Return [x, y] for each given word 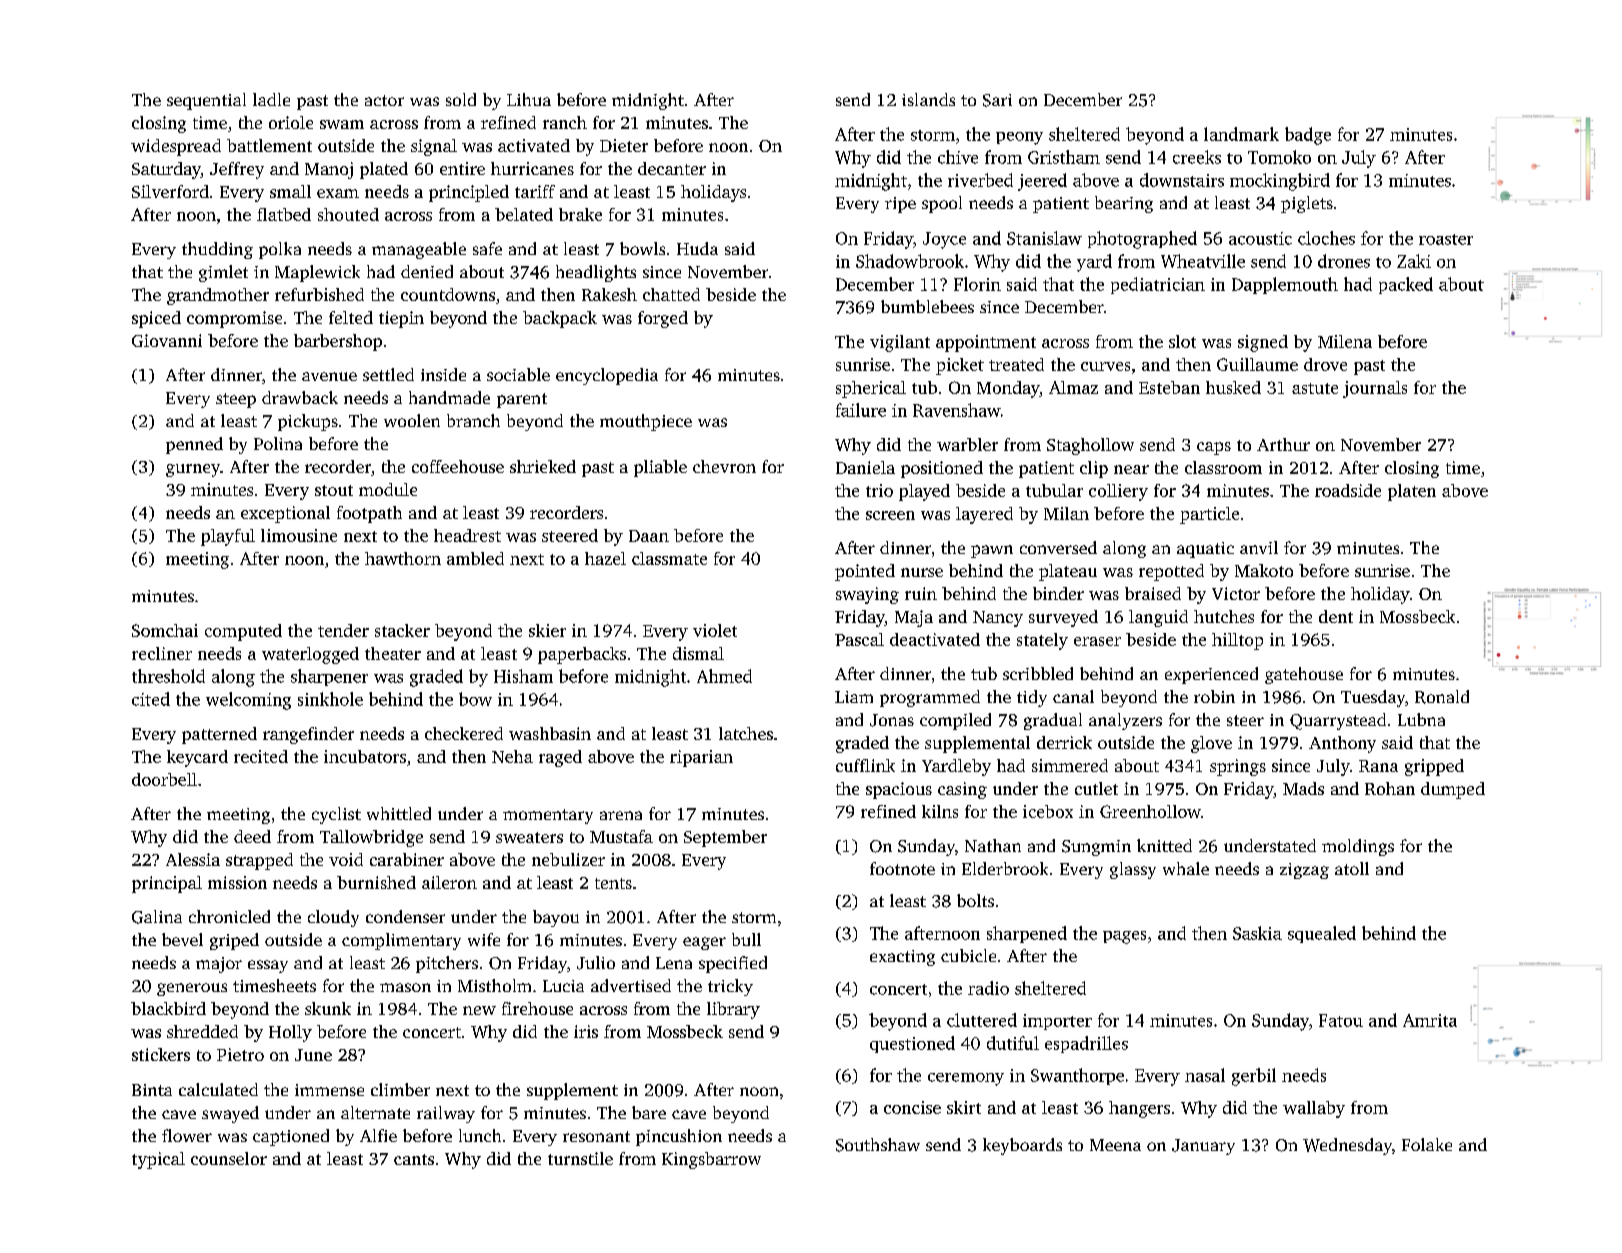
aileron [449, 882]
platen [1412, 492]
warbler [967, 444]
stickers [161, 1054]
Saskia [1257, 933]
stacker [402, 630]
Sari [997, 100]
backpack [560, 319]
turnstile [580, 1158]
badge [1308, 136]
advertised [631, 985]
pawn [992, 551]
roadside [1348, 490]
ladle [271, 99]
